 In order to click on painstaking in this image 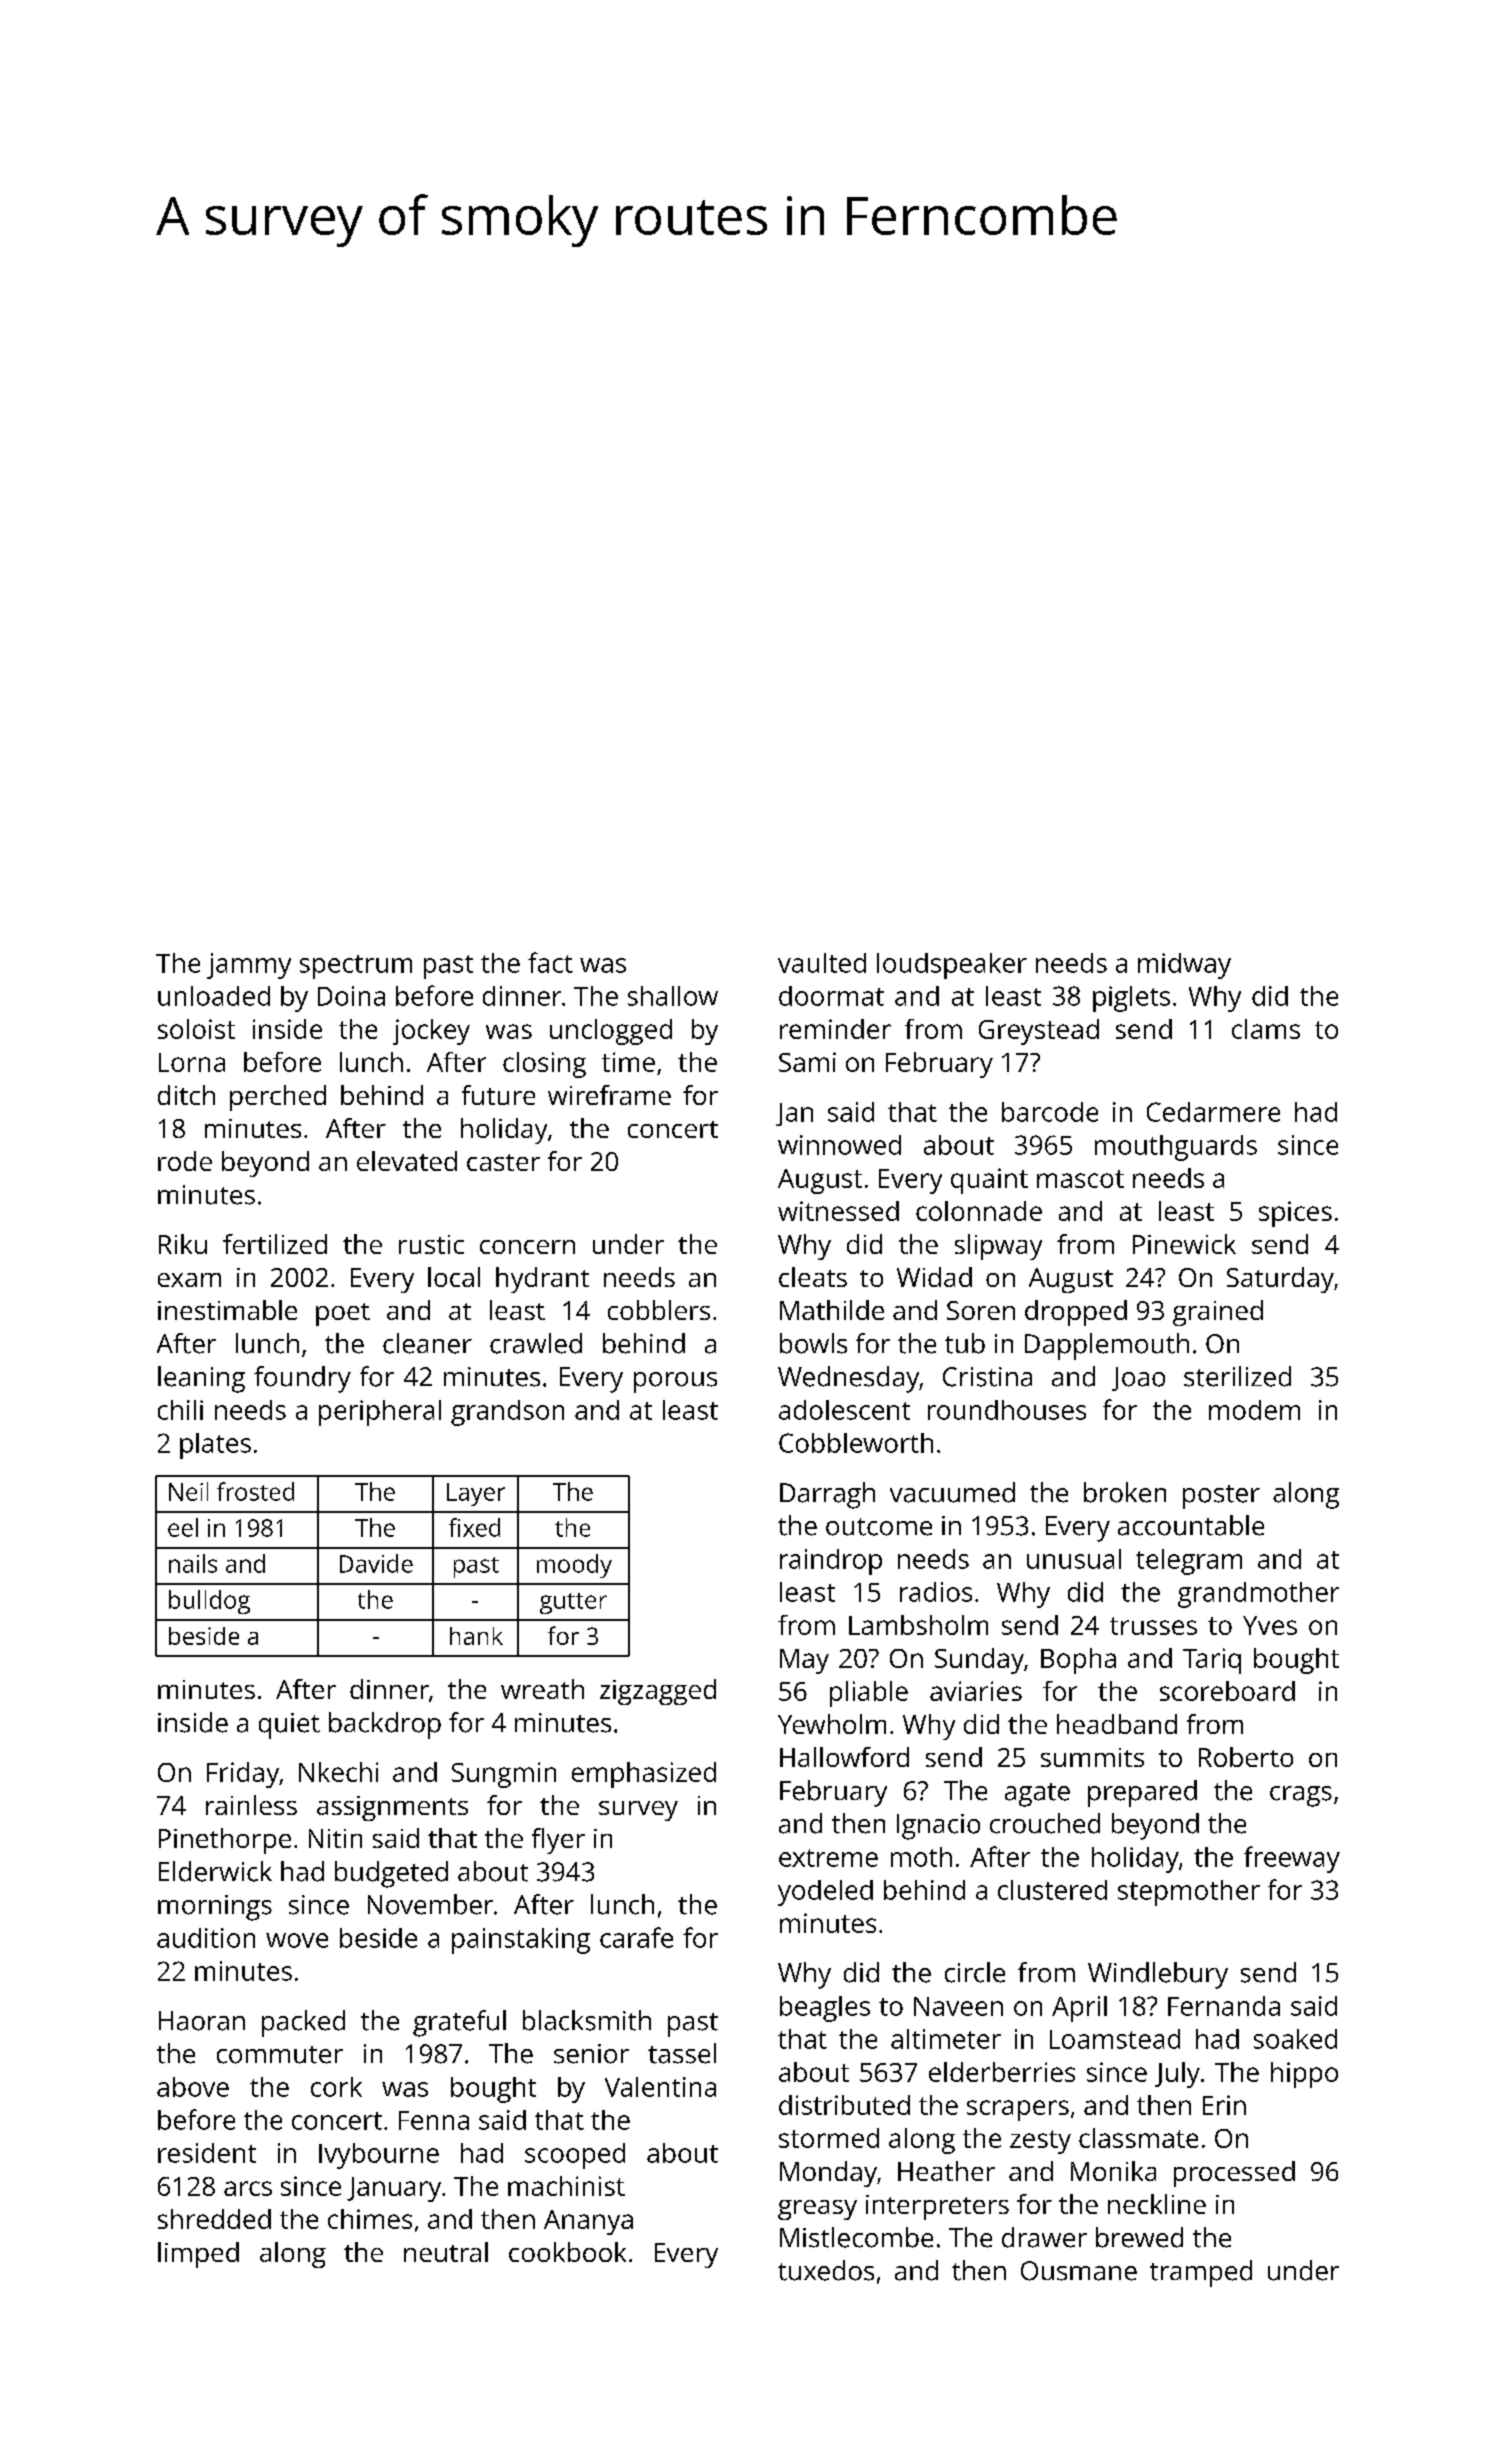, I will do `click(521, 1941)`.
